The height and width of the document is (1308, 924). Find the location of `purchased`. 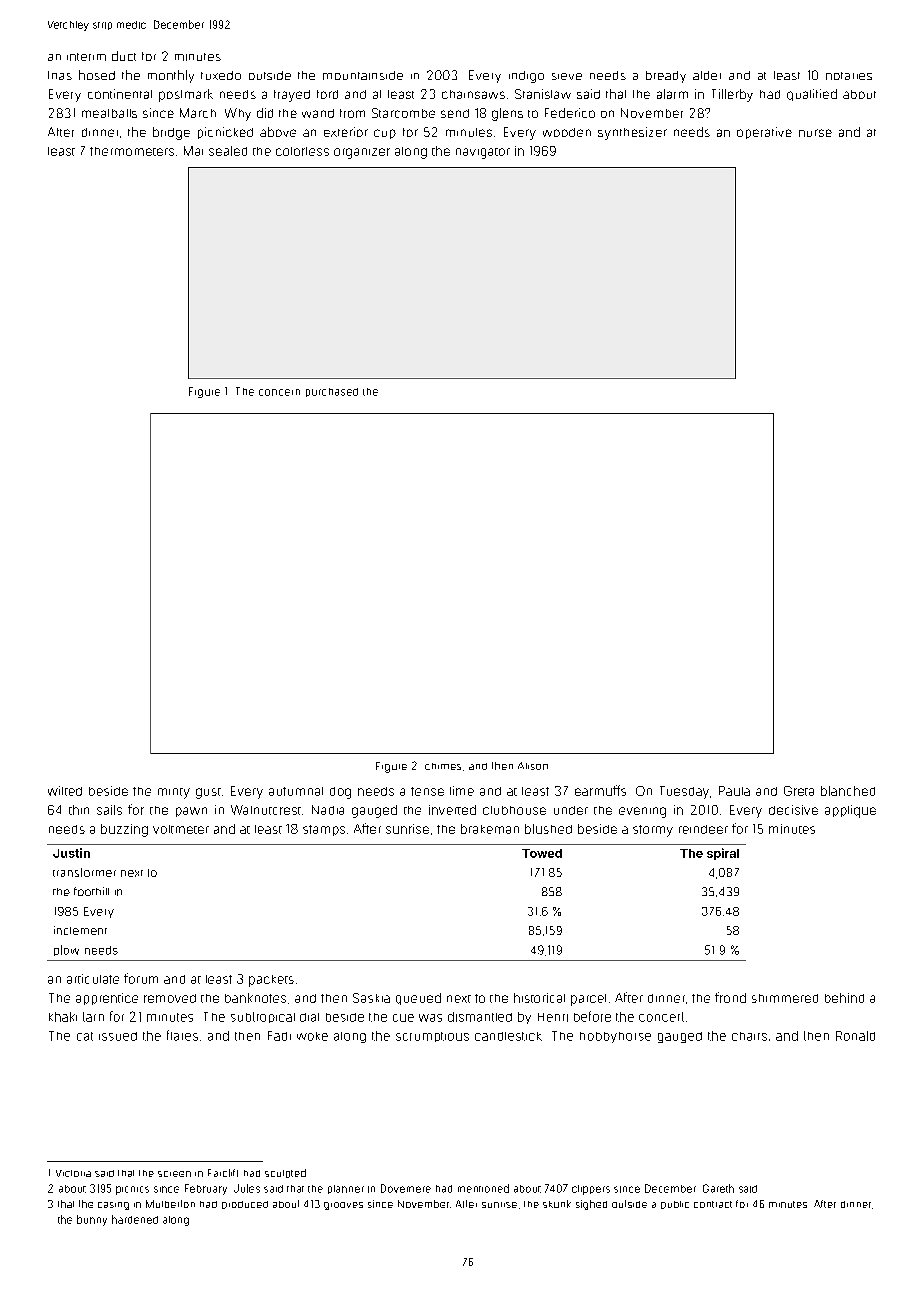

purchased is located at coordinates (332, 392).
